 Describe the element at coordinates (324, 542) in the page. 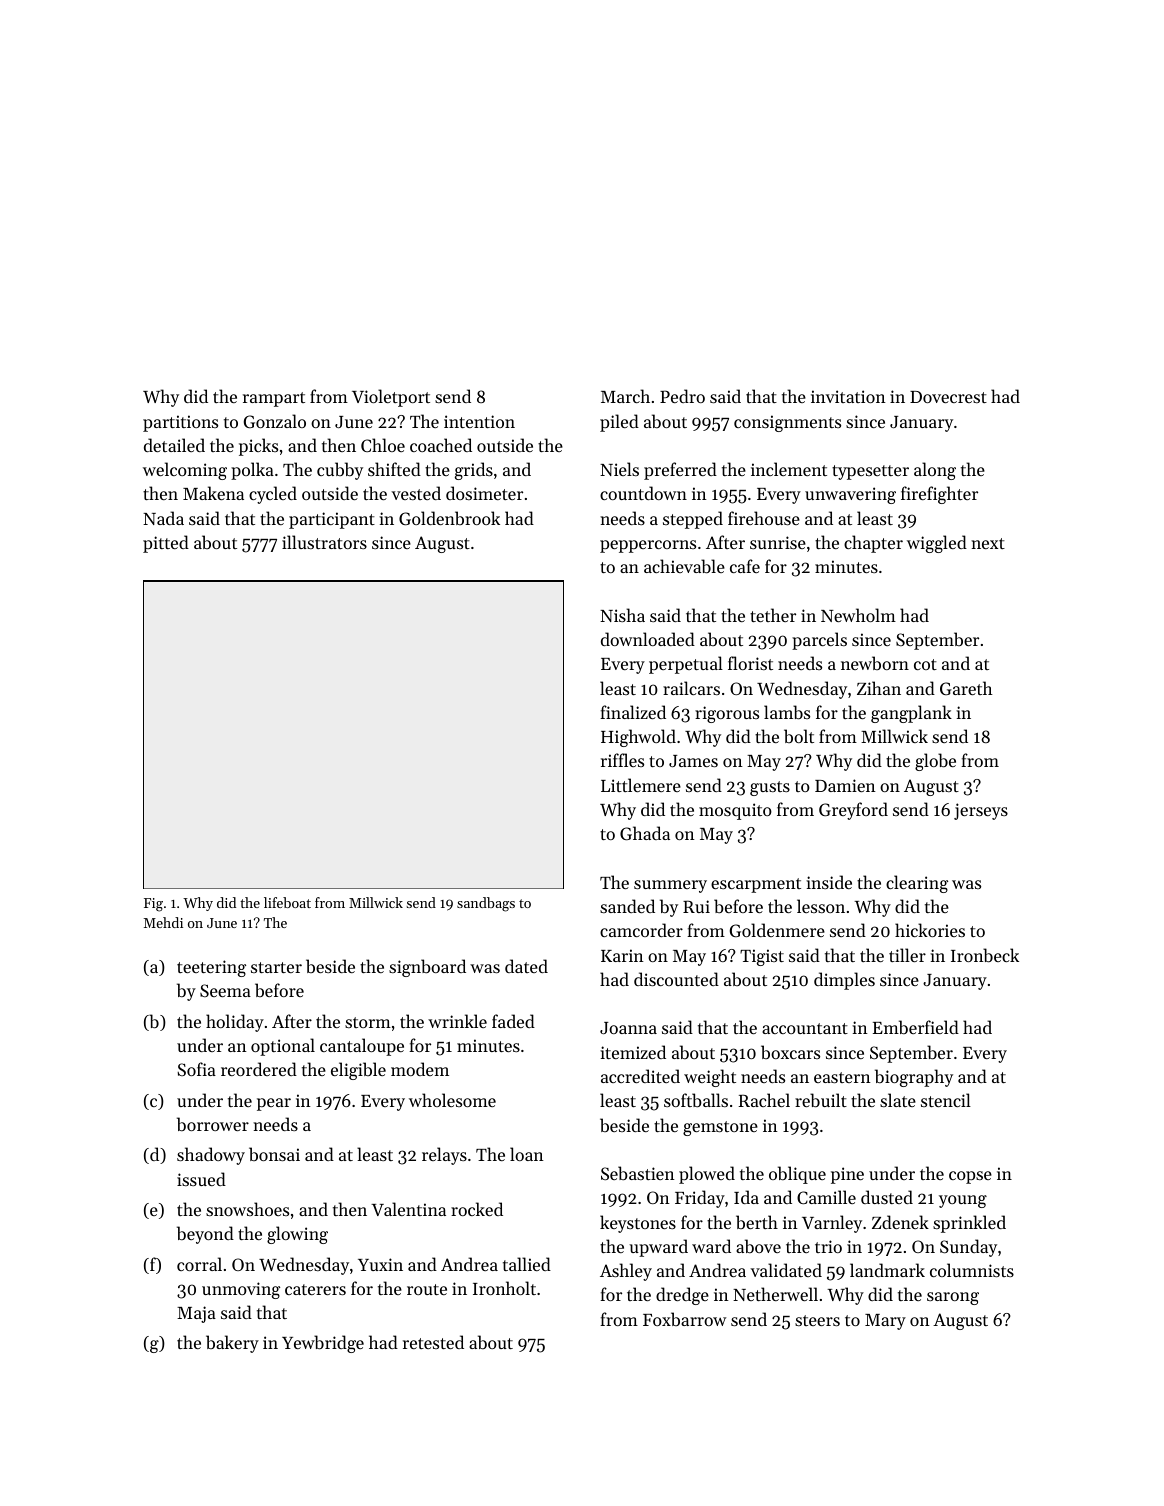

I see `illustrators` at that location.
